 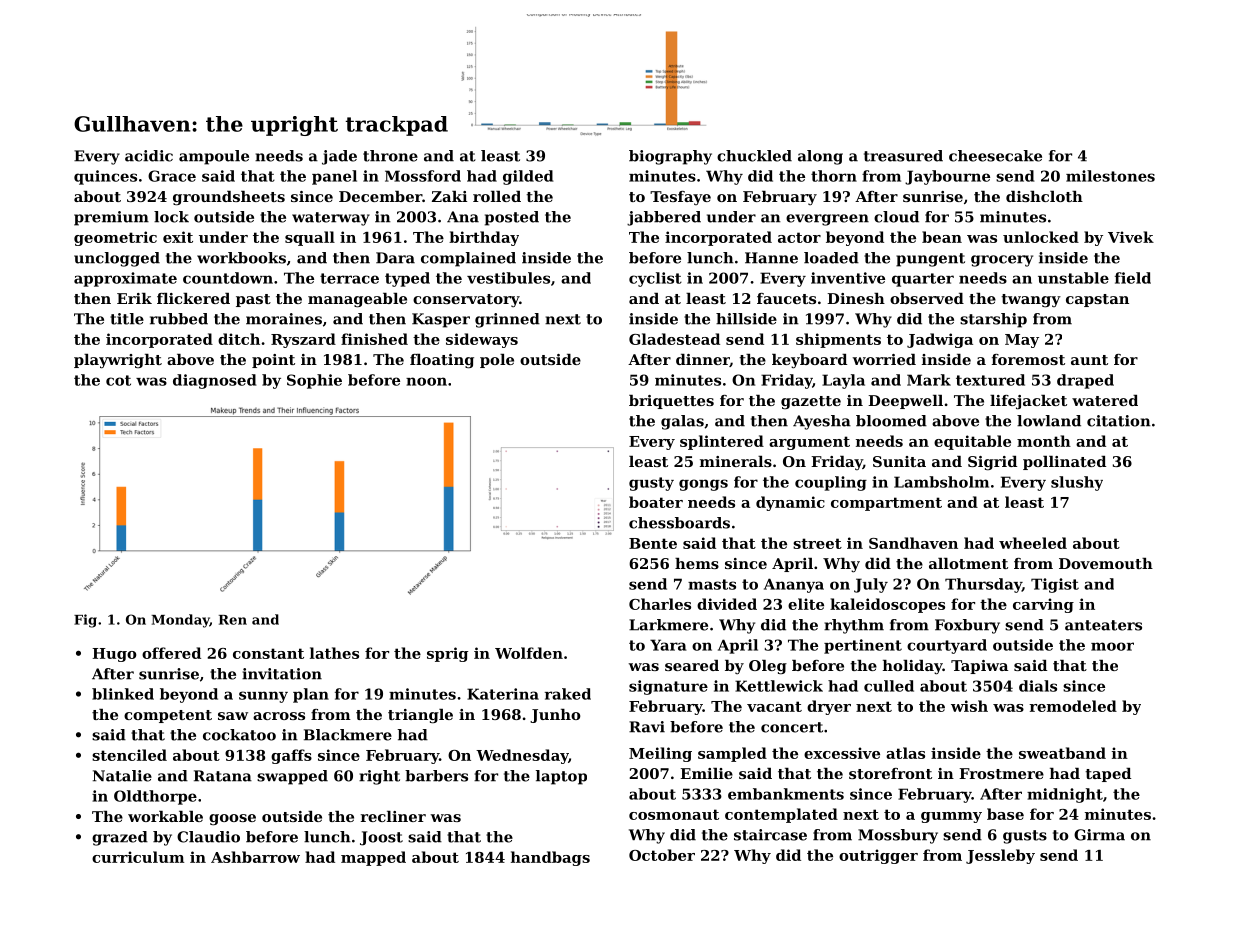 I want to click on noon, so click(x=426, y=381).
